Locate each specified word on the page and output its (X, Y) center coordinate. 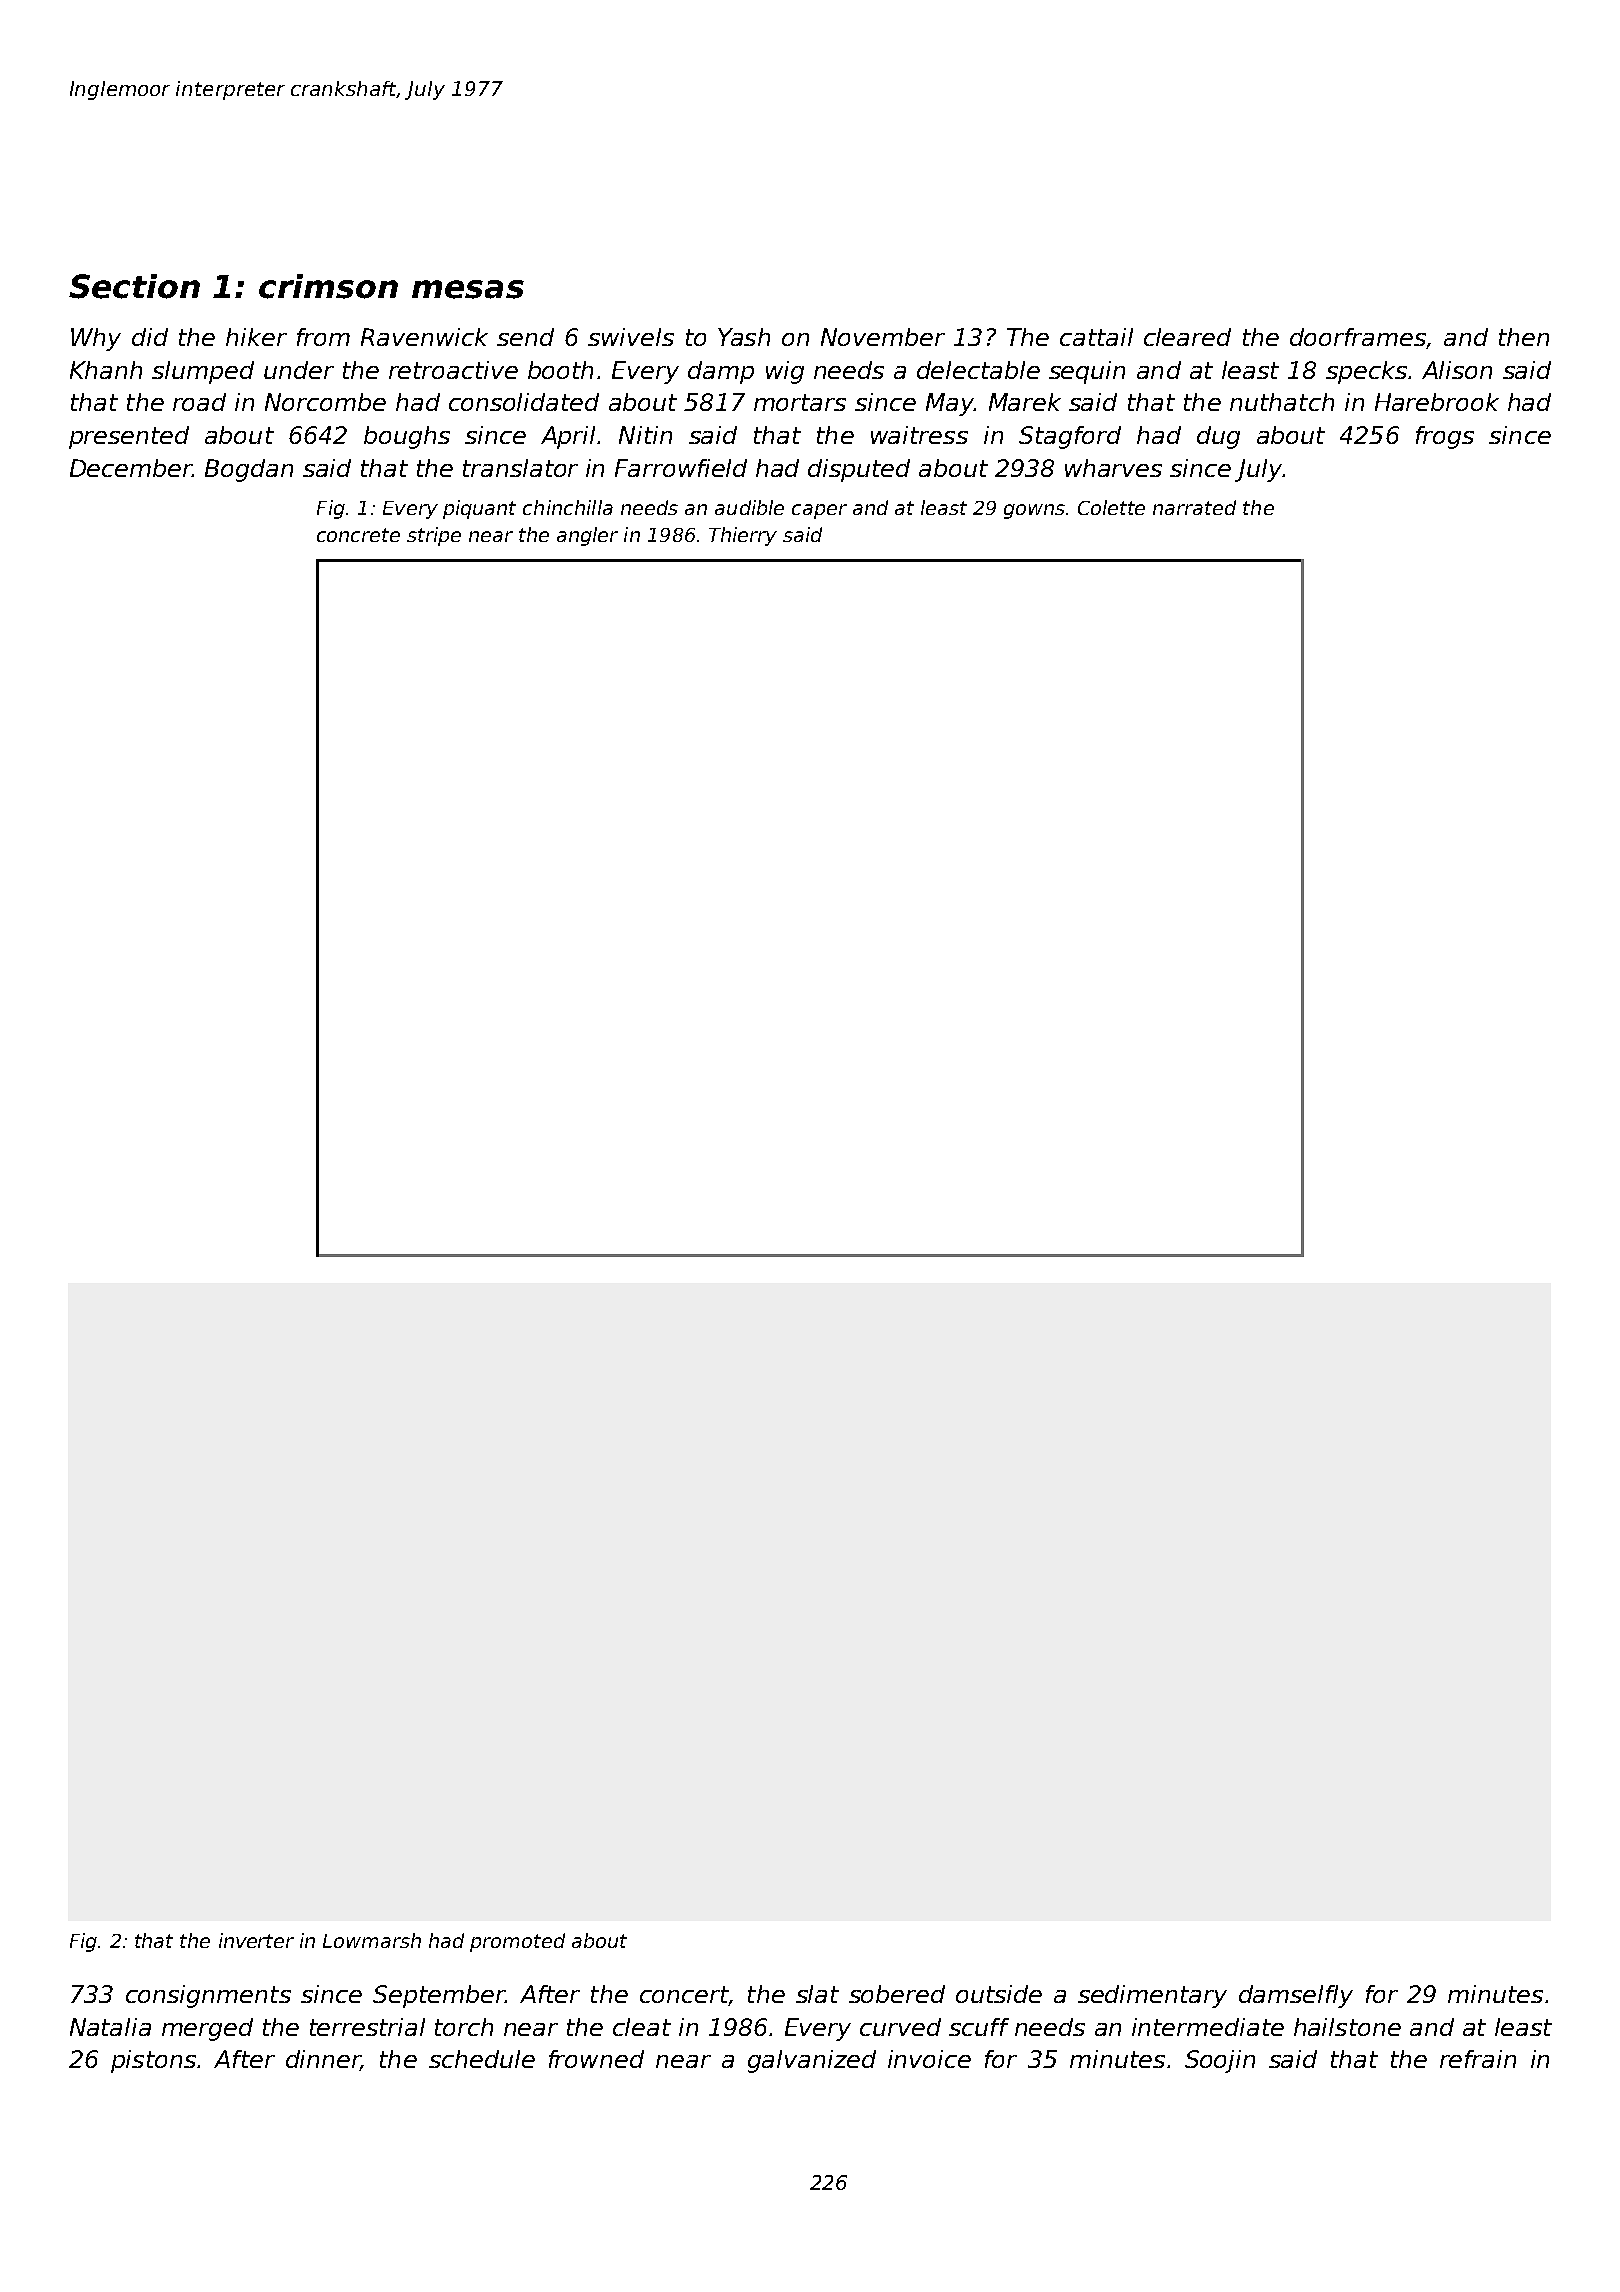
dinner (323, 2060)
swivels (631, 337)
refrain (1478, 2059)
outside (999, 1994)
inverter (256, 1940)
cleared (1187, 337)
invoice (929, 2059)
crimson (328, 286)
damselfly (1296, 1996)
